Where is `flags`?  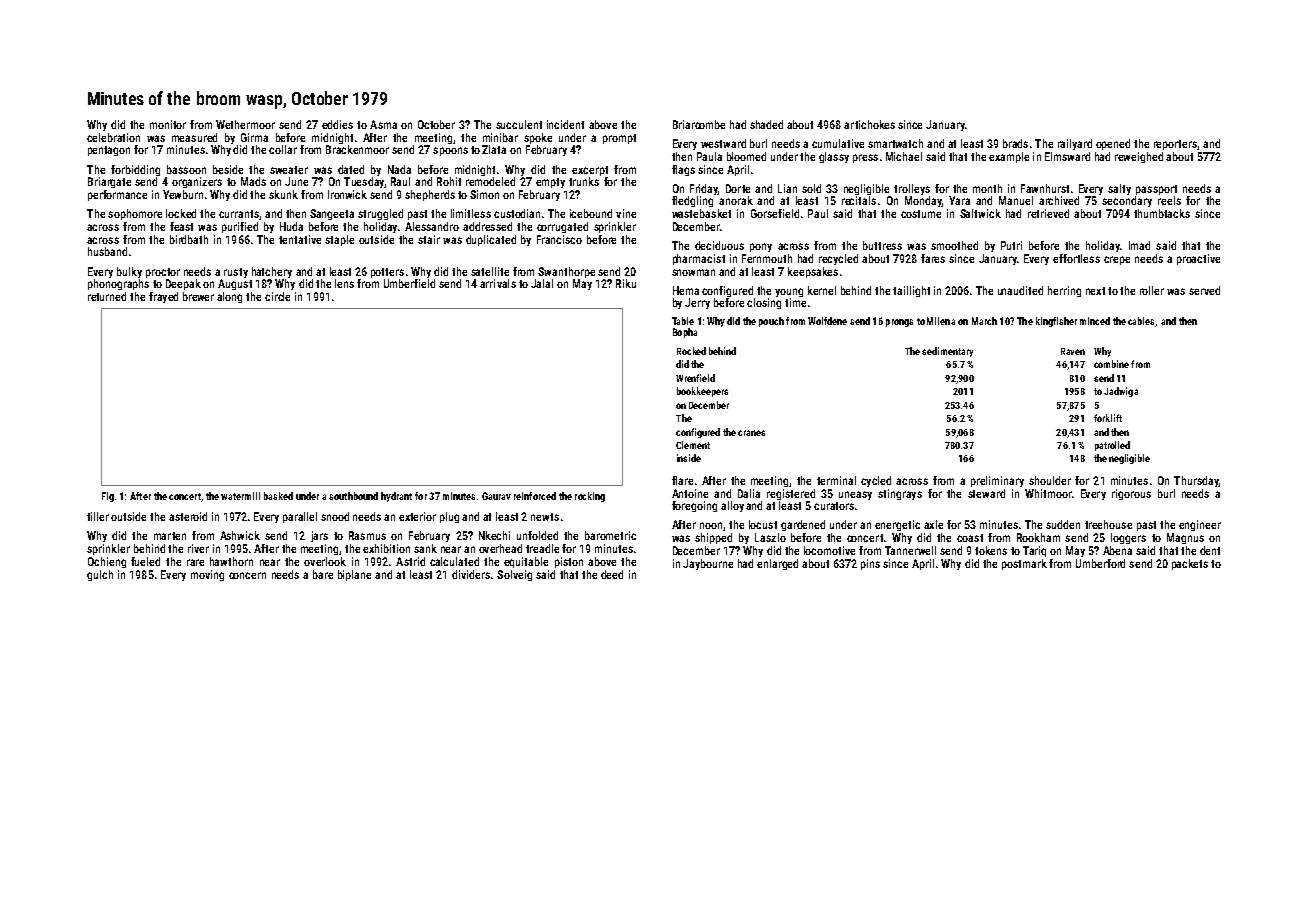 flags is located at coordinates (683, 170).
